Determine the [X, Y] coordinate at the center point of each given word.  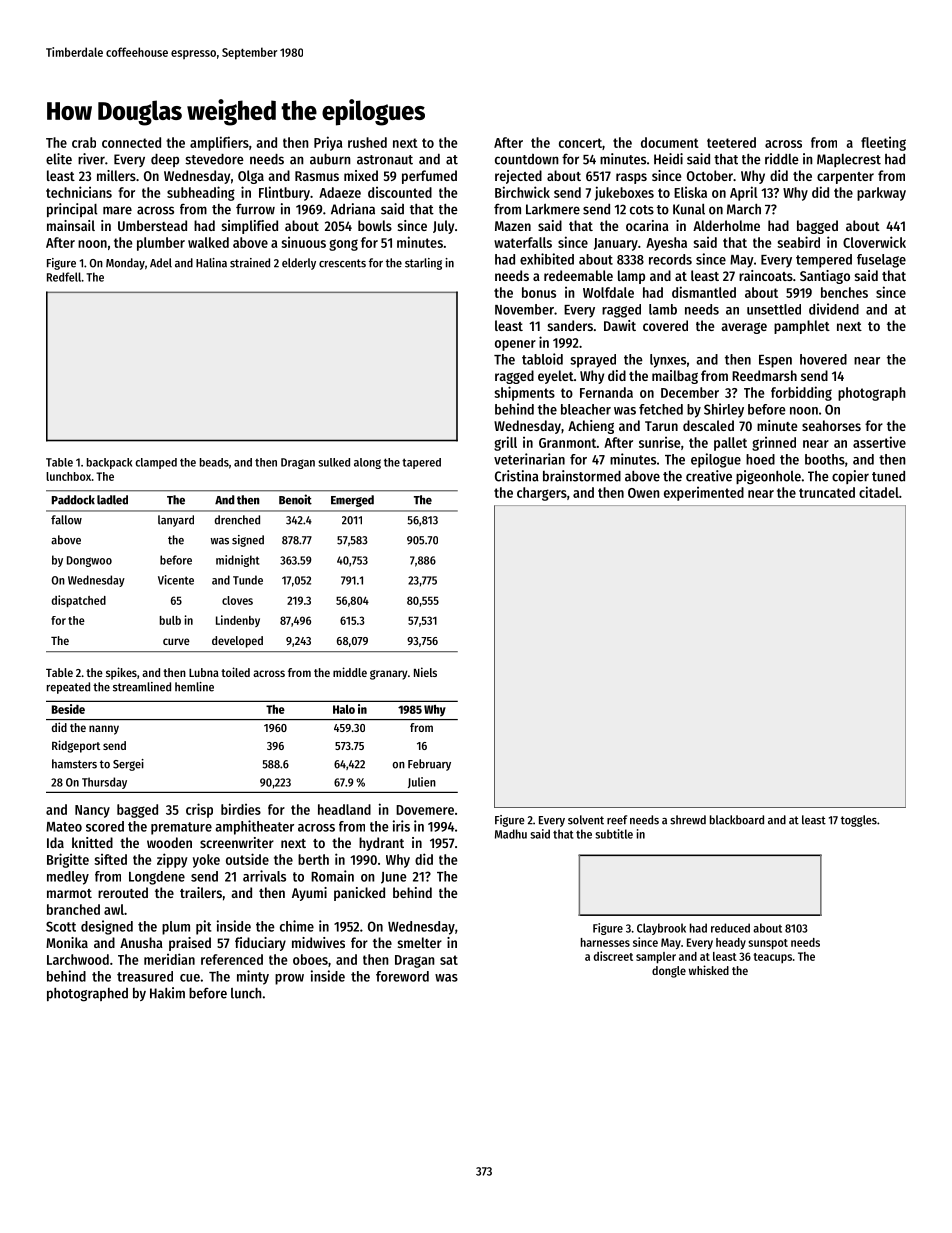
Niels [425, 672]
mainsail [71, 225]
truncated [827, 492]
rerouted [123, 892]
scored [105, 826]
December [690, 392]
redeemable [578, 275]
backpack [109, 463]
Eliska [690, 192]
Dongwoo [89, 561]
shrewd [688, 820]
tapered [421, 463]
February [429, 765]
